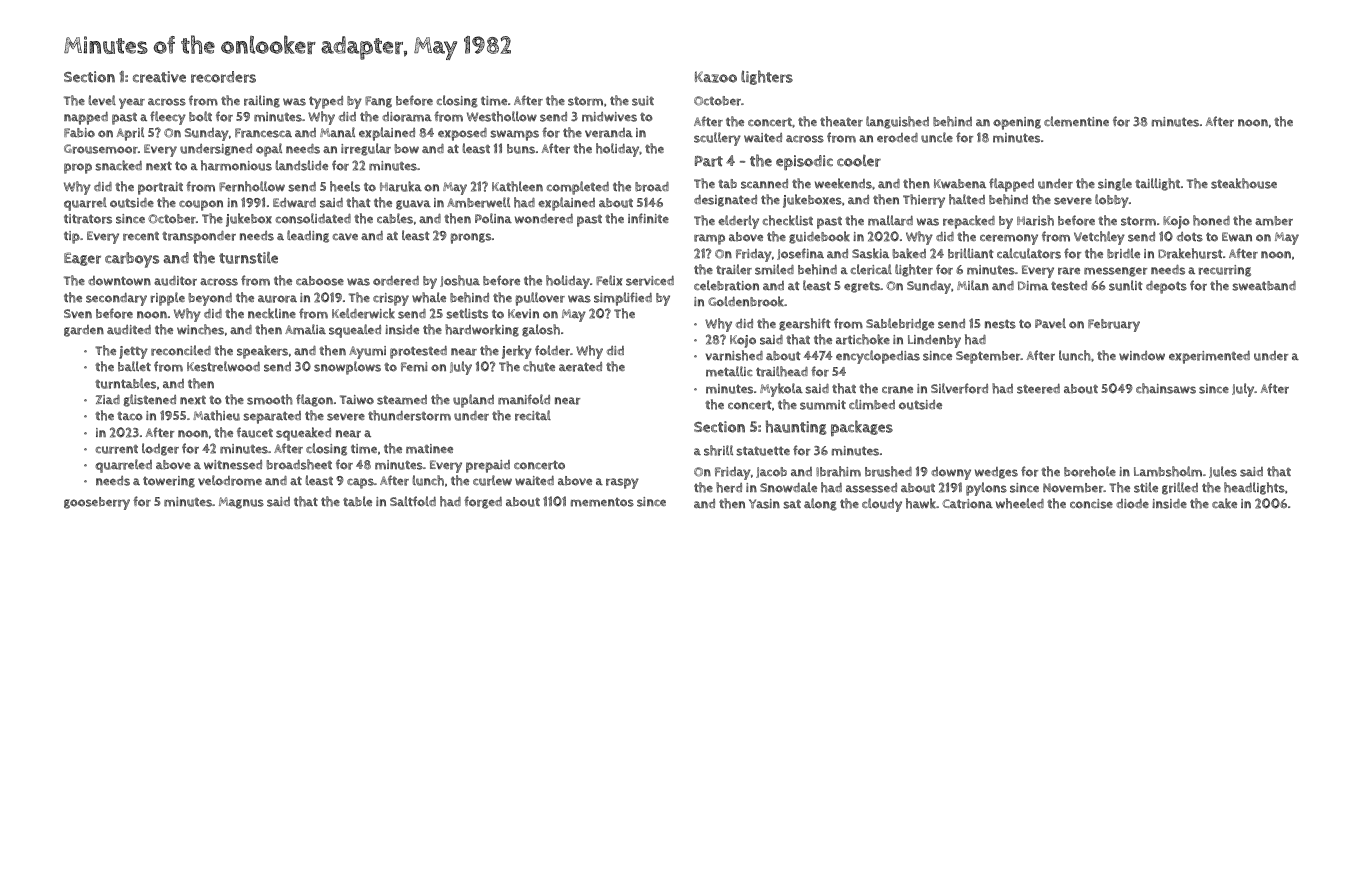  Describe the element at coordinates (804, 163) in the screenshot. I see `episodic` at that location.
